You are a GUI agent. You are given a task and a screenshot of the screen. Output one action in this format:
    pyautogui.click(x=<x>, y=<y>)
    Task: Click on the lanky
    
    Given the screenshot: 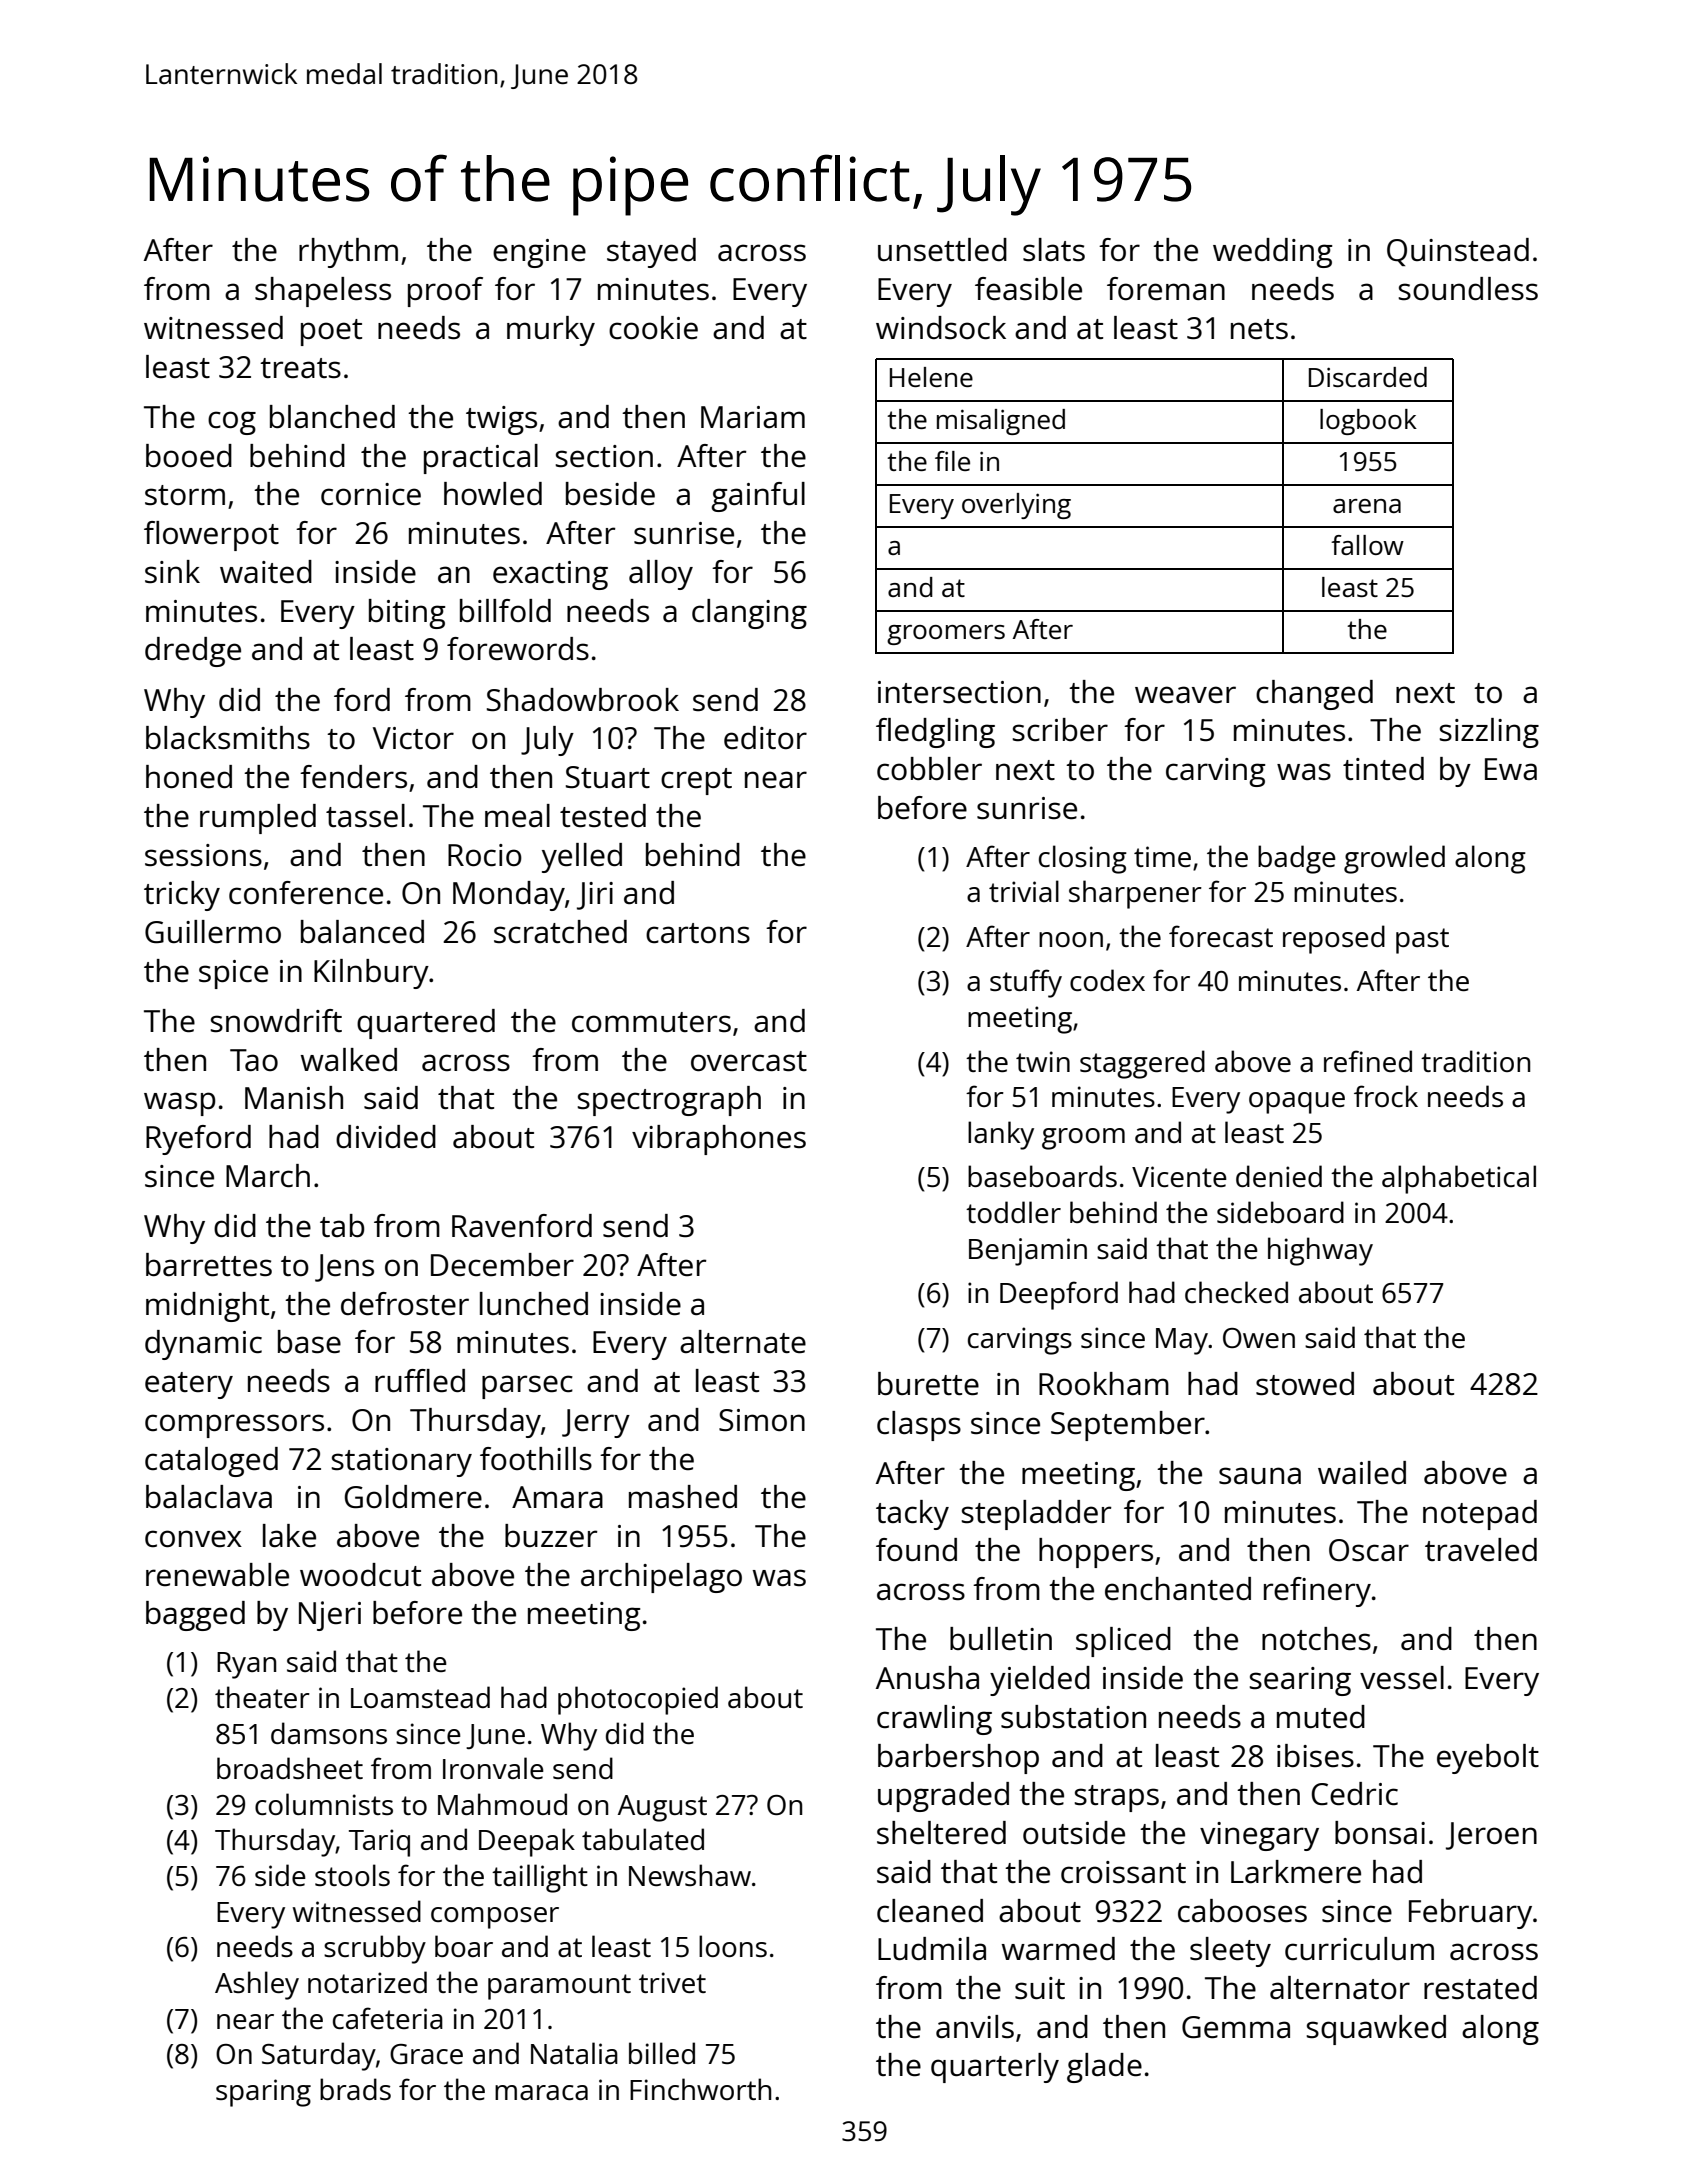 What is the action you would take?
    pyautogui.click(x=1001, y=1135)
